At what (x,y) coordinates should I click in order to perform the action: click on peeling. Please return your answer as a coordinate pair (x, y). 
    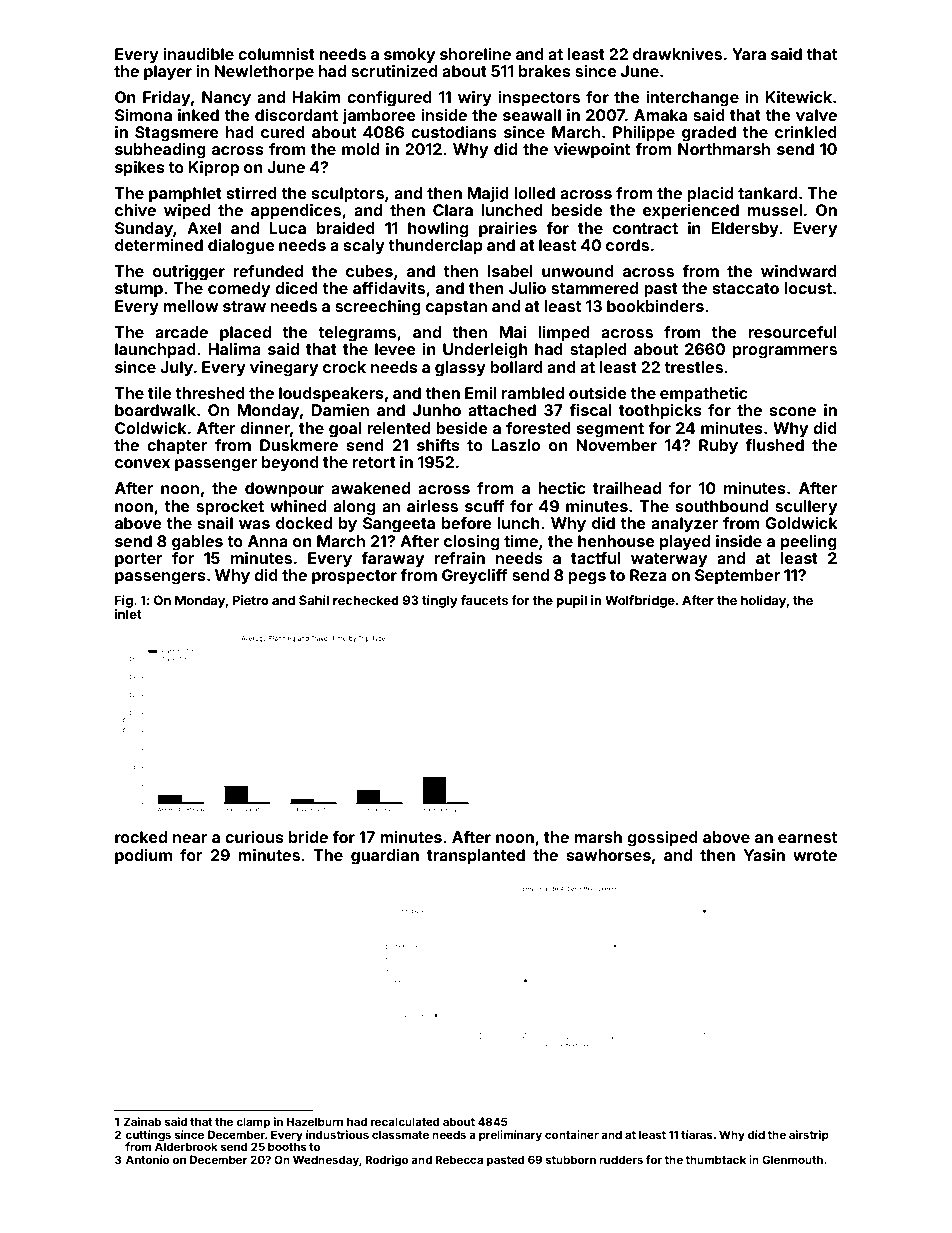
    Looking at the image, I should click on (809, 543).
